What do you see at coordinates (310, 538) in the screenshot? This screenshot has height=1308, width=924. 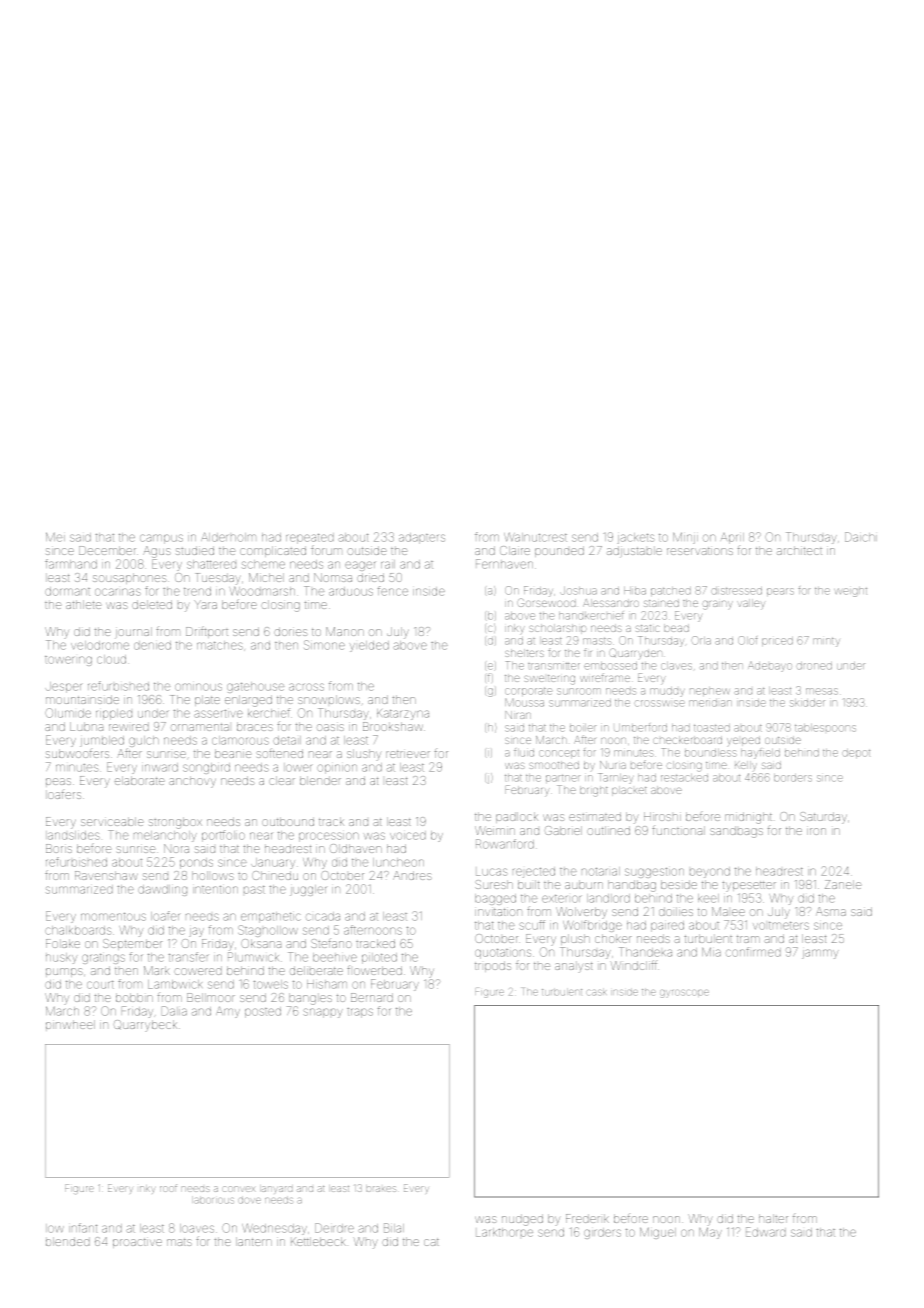 I see `repeated` at bounding box center [310, 538].
